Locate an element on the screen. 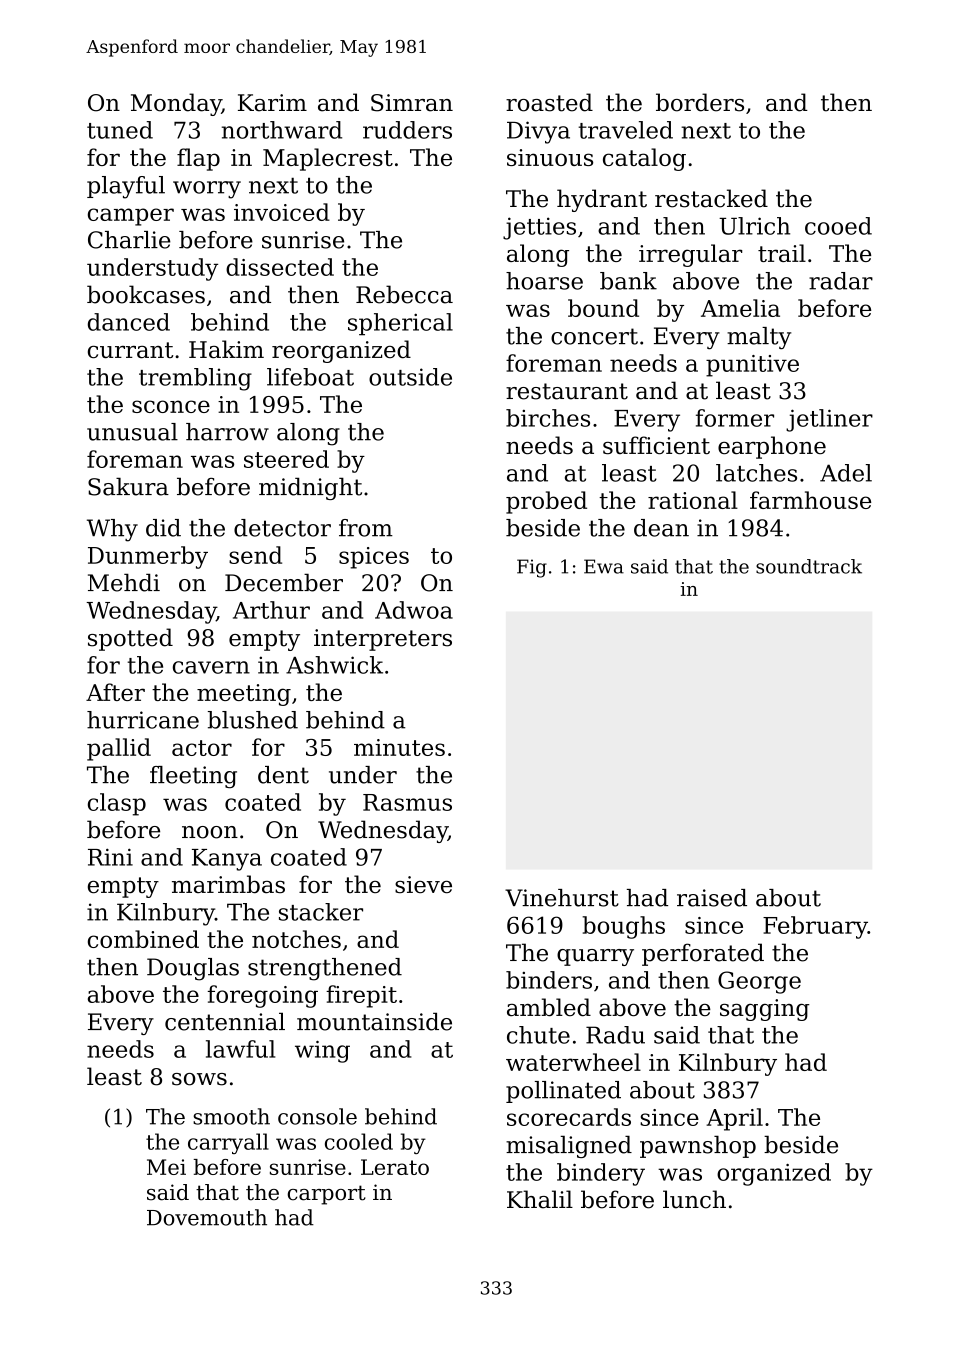 This screenshot has width=959, height=1361. worry is located at coordinates (207, 190).
